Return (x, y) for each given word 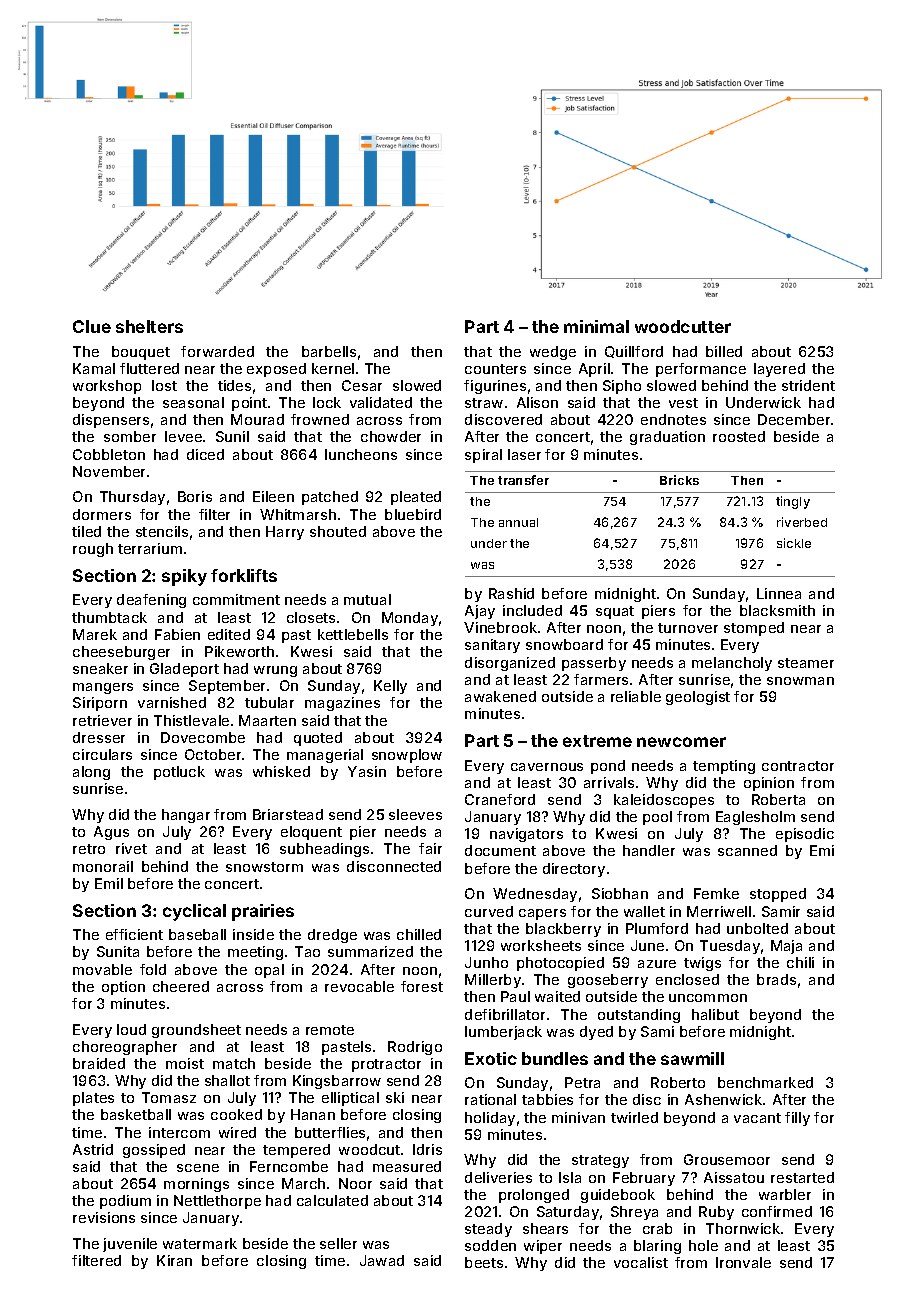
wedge (553, 353)
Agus (111, 833)
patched (330, 498)
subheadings (324, 850)
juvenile (130, 1245)
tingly (793, 502)
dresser (99, 737)
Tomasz (169, 1097)
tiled (86, 531)
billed (724, 351)
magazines (342, 704)
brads (776, 979)
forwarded (217, 351)
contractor (798, 766)
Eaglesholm (755, 818)
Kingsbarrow (337, 1082)
